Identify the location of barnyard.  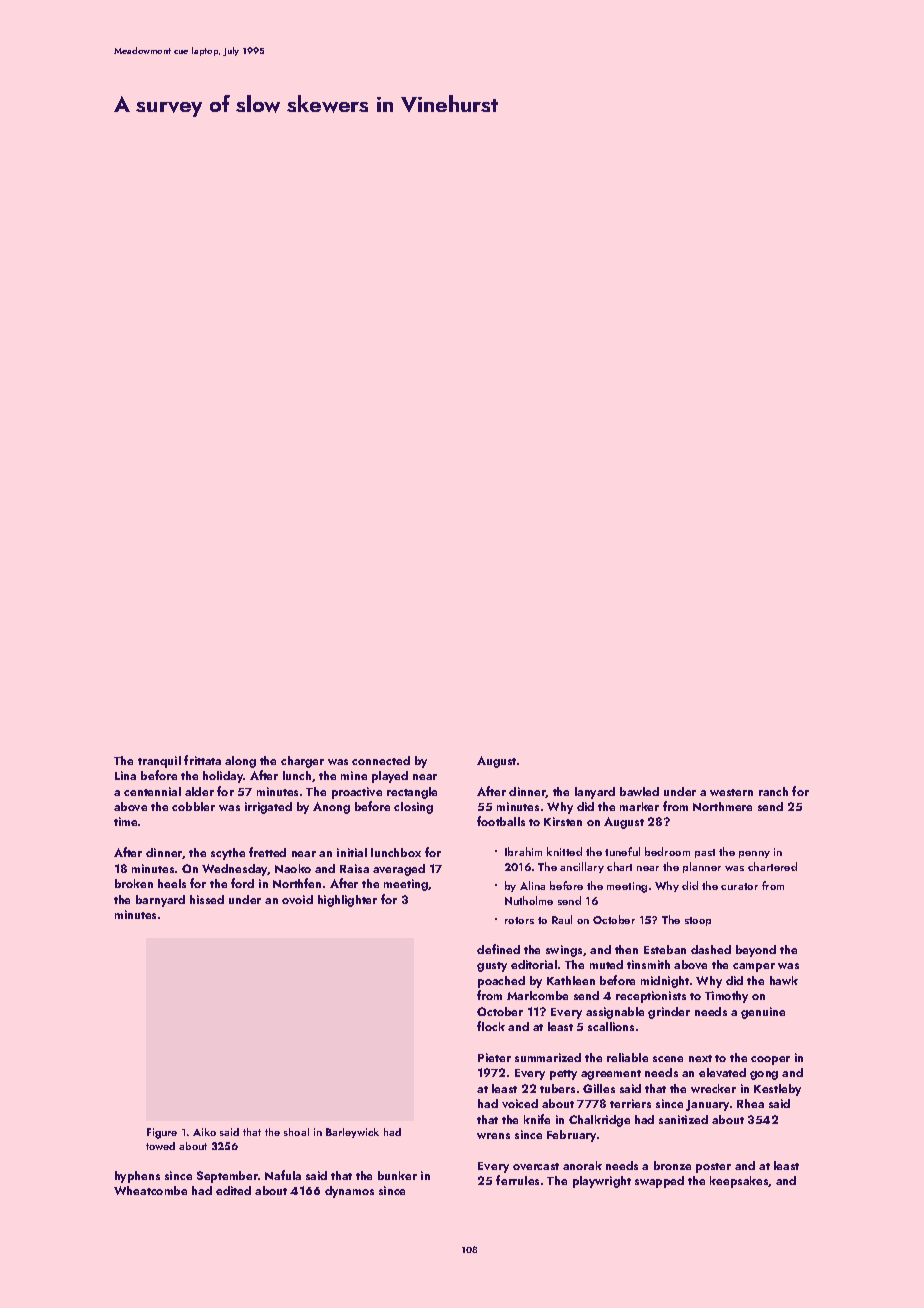
(160, 901).
